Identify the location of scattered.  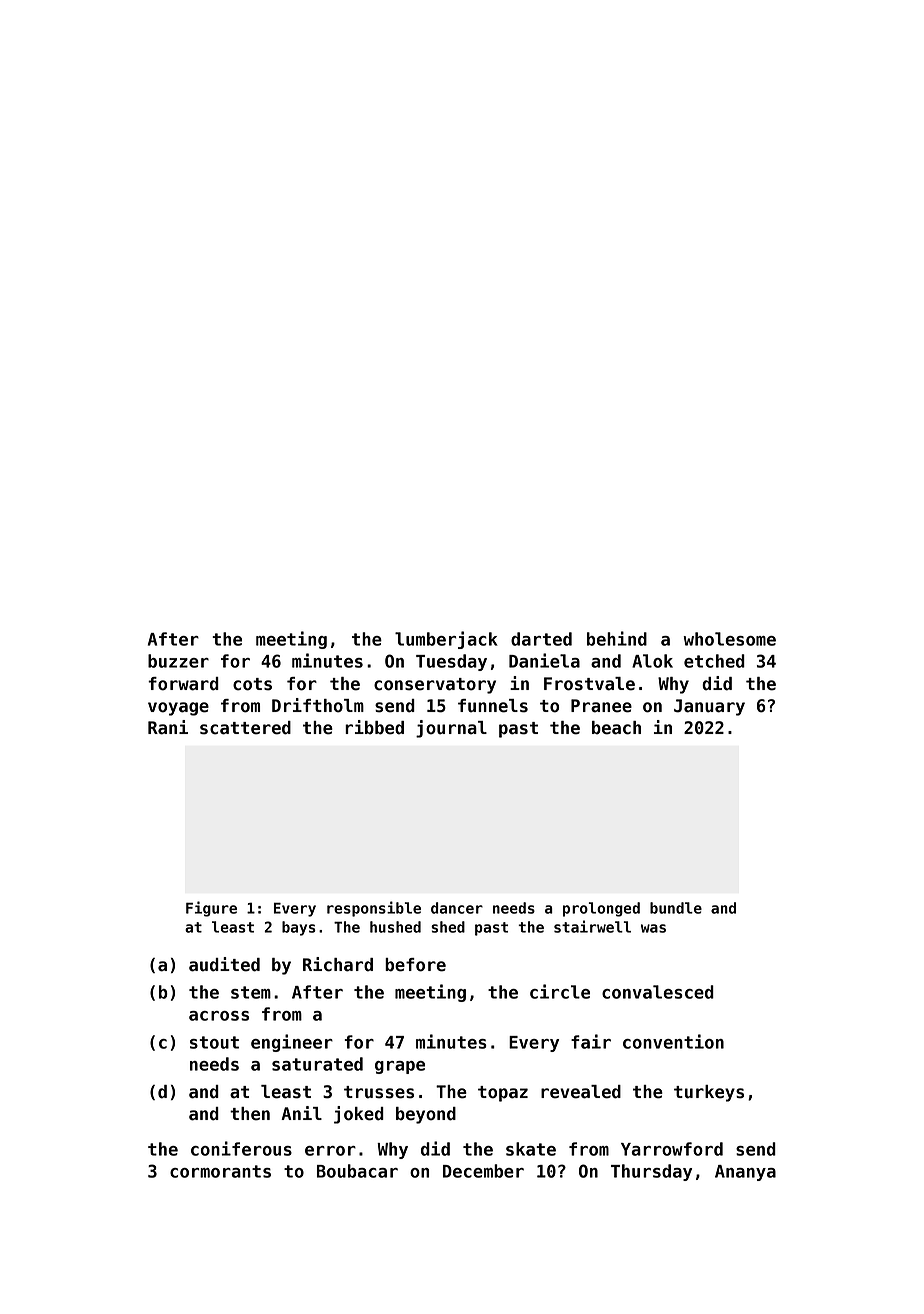
(245, 728).
